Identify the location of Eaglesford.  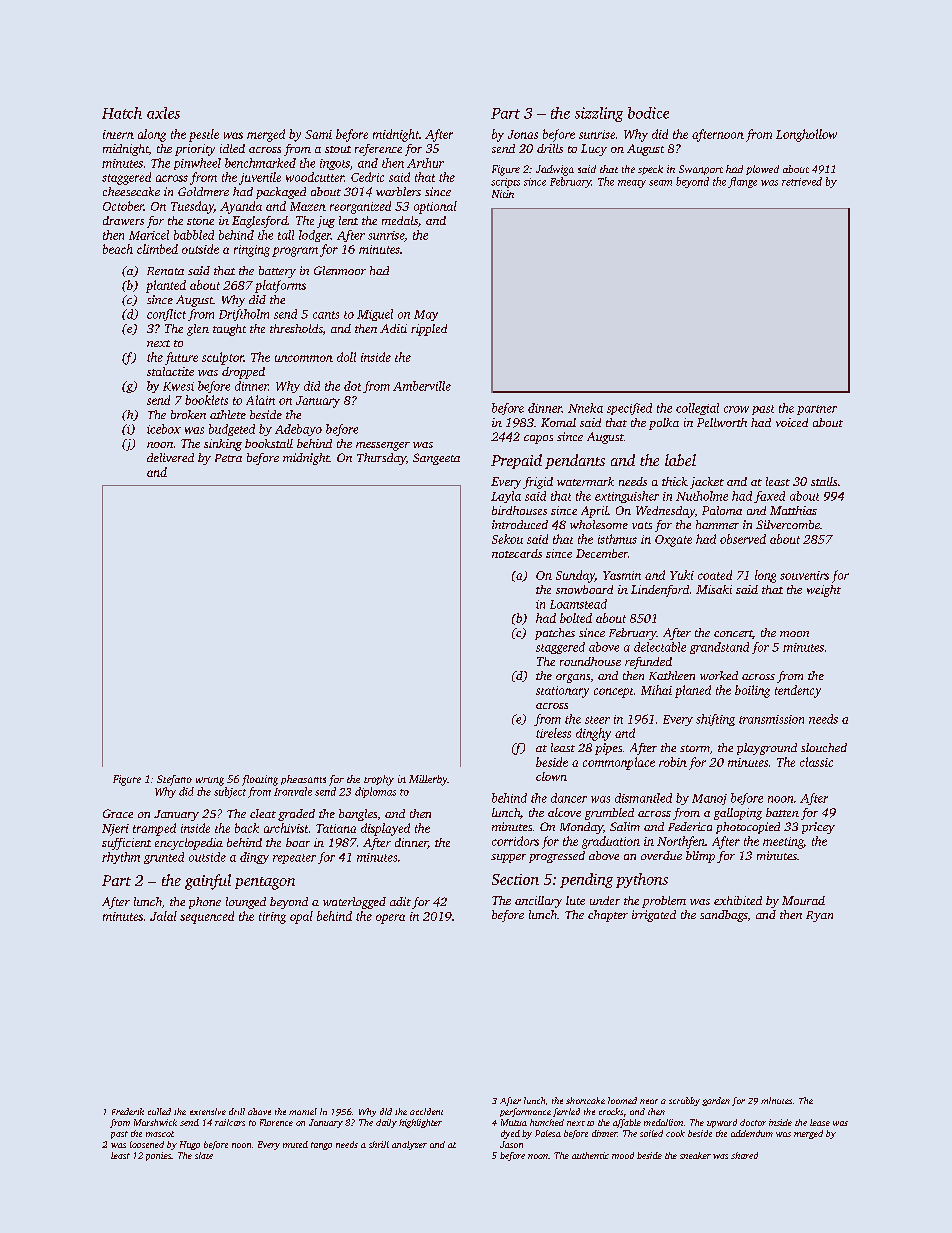
(260, 222).
